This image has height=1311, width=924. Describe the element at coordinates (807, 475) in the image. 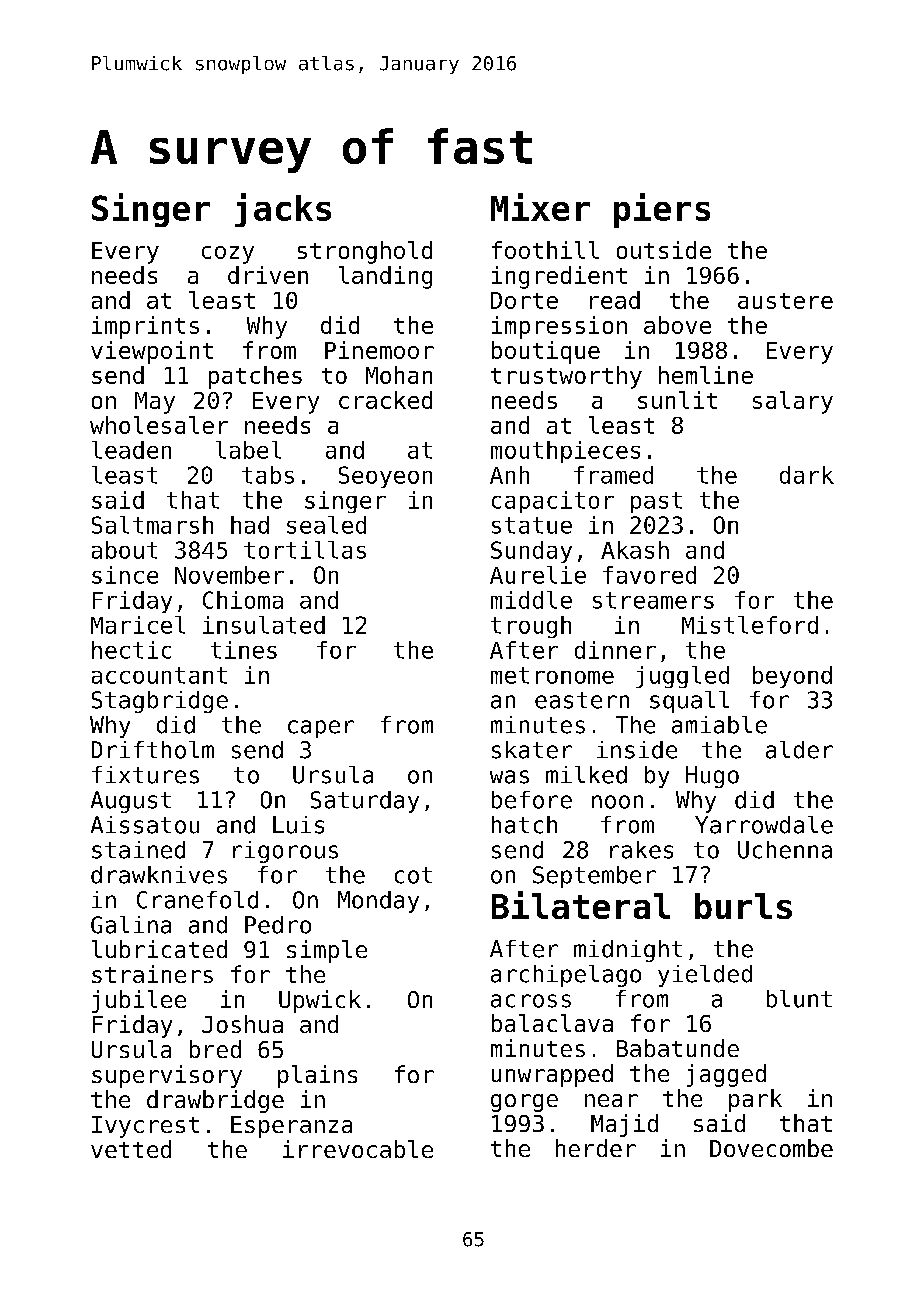

I see `dark` at that location.
